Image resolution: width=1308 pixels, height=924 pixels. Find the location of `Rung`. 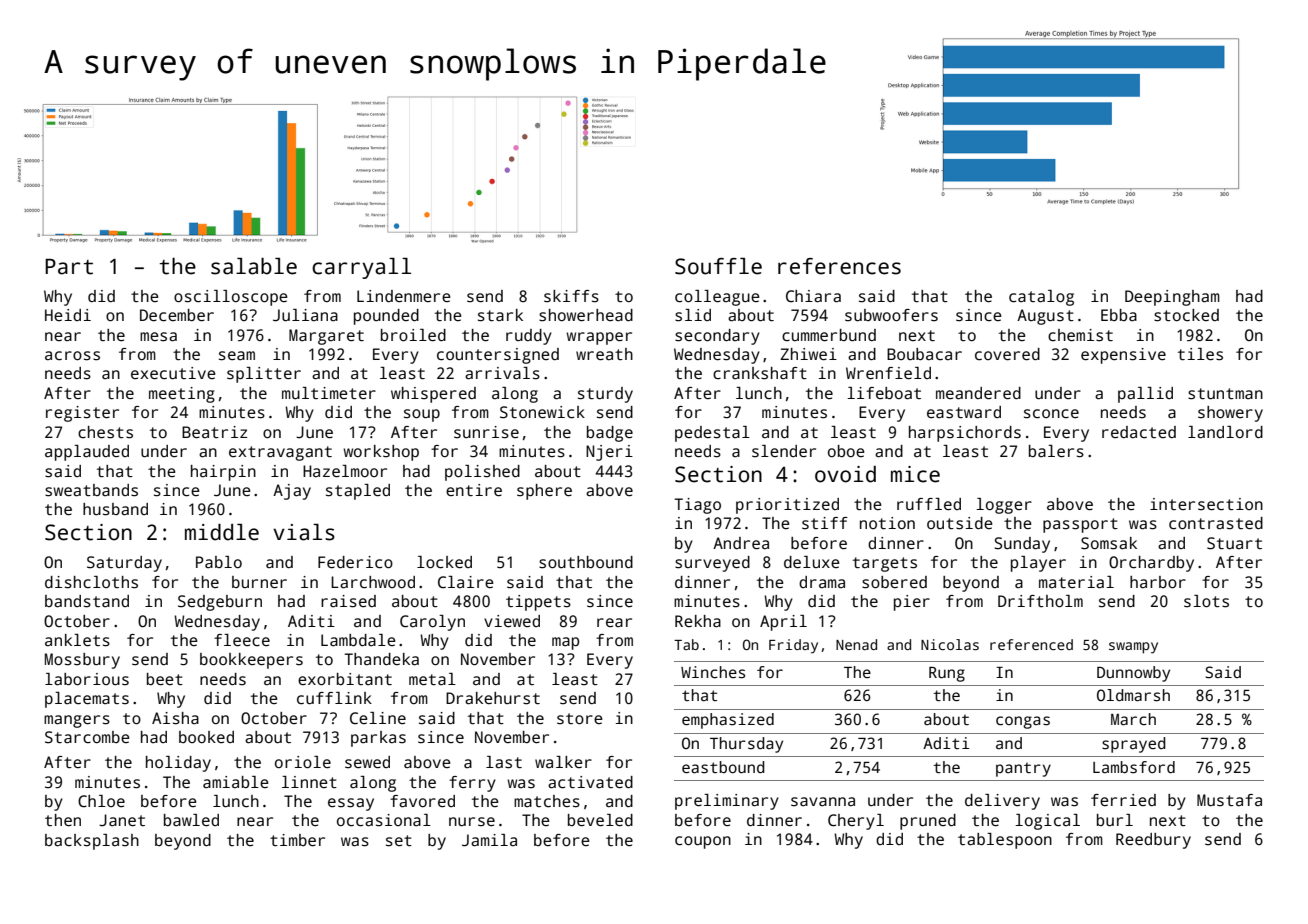

Rung is located at coordinates (947, 674).
